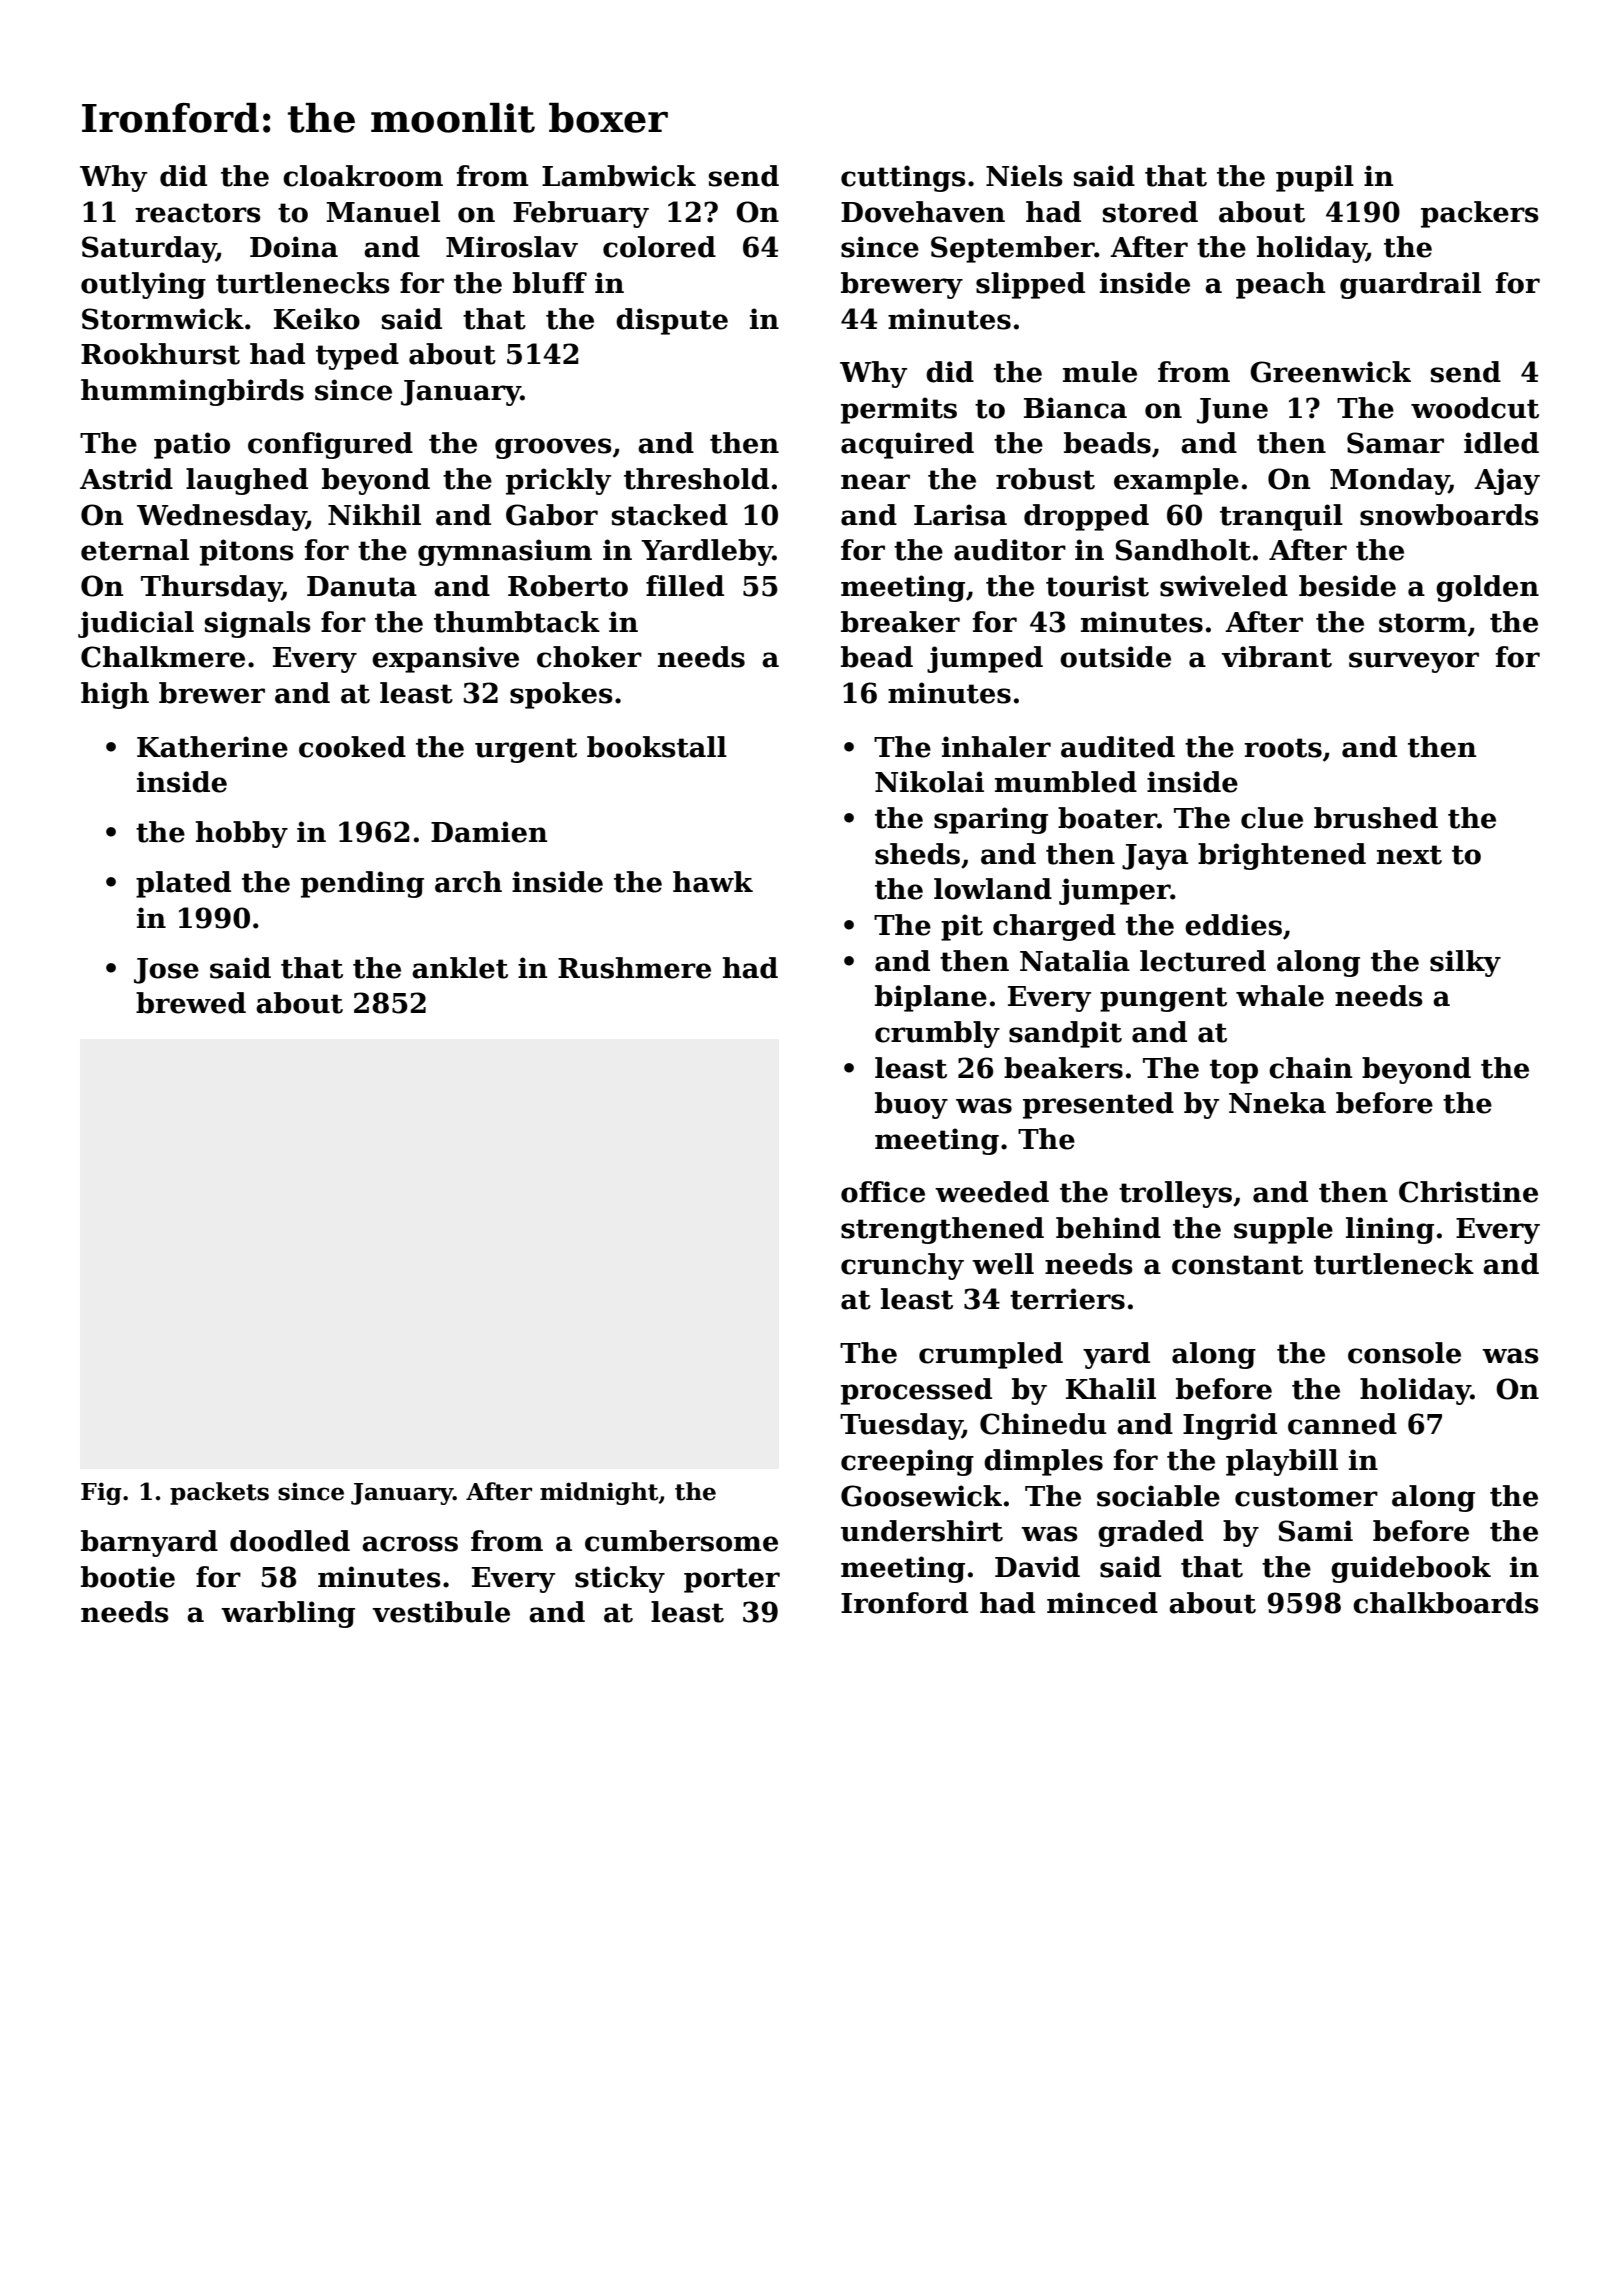  Describe the element at coordinates (1449, 515) in the screenshot. I see `snowboards` at that location.
